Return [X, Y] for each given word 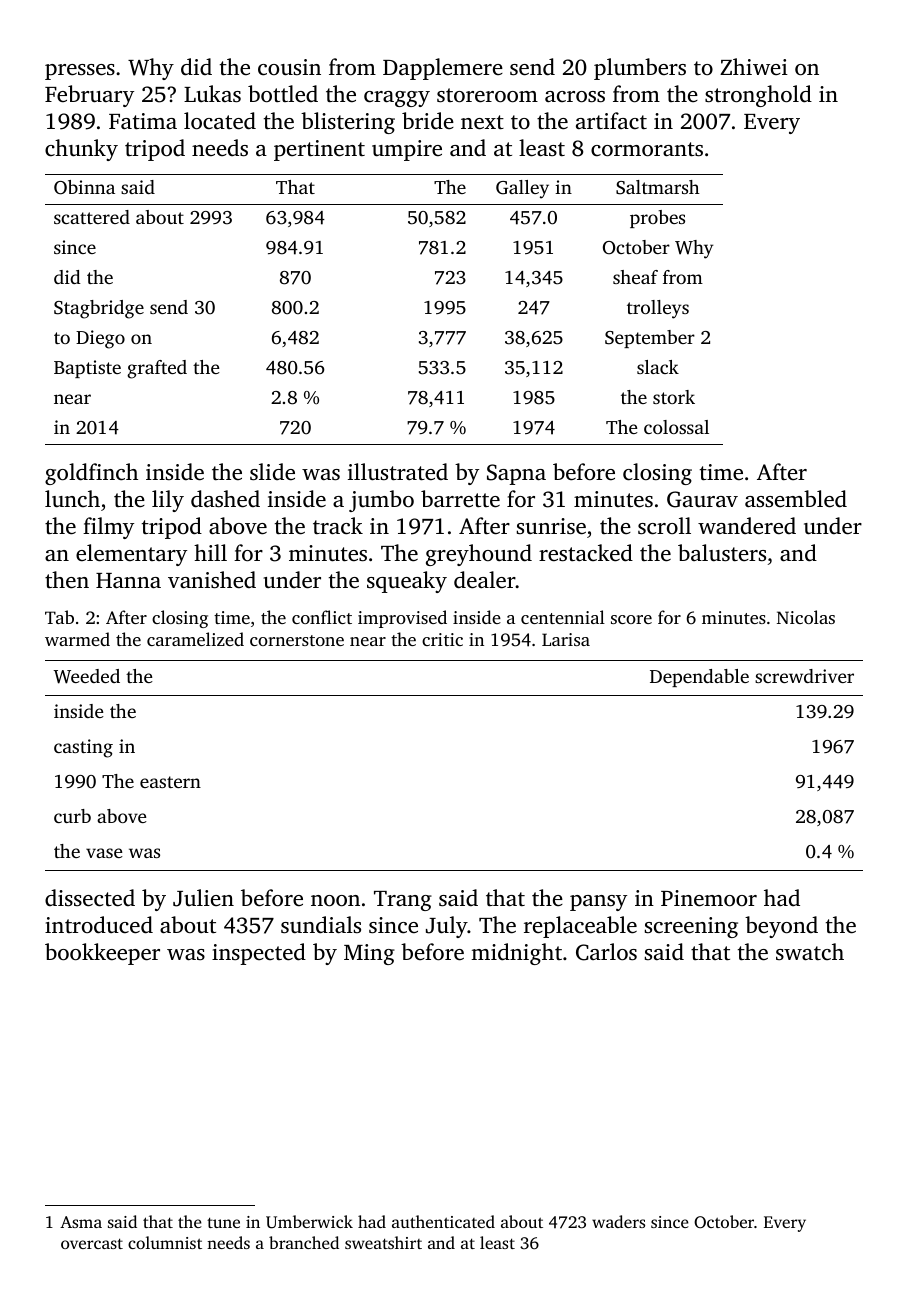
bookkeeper [102, 954]
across [575, 97]
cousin [289, 67]
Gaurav [702, 499]
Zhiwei [754, 66]
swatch [810, 951]
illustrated [398, 472]
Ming [369, 954]
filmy [108, 528]
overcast [92, 1243]
